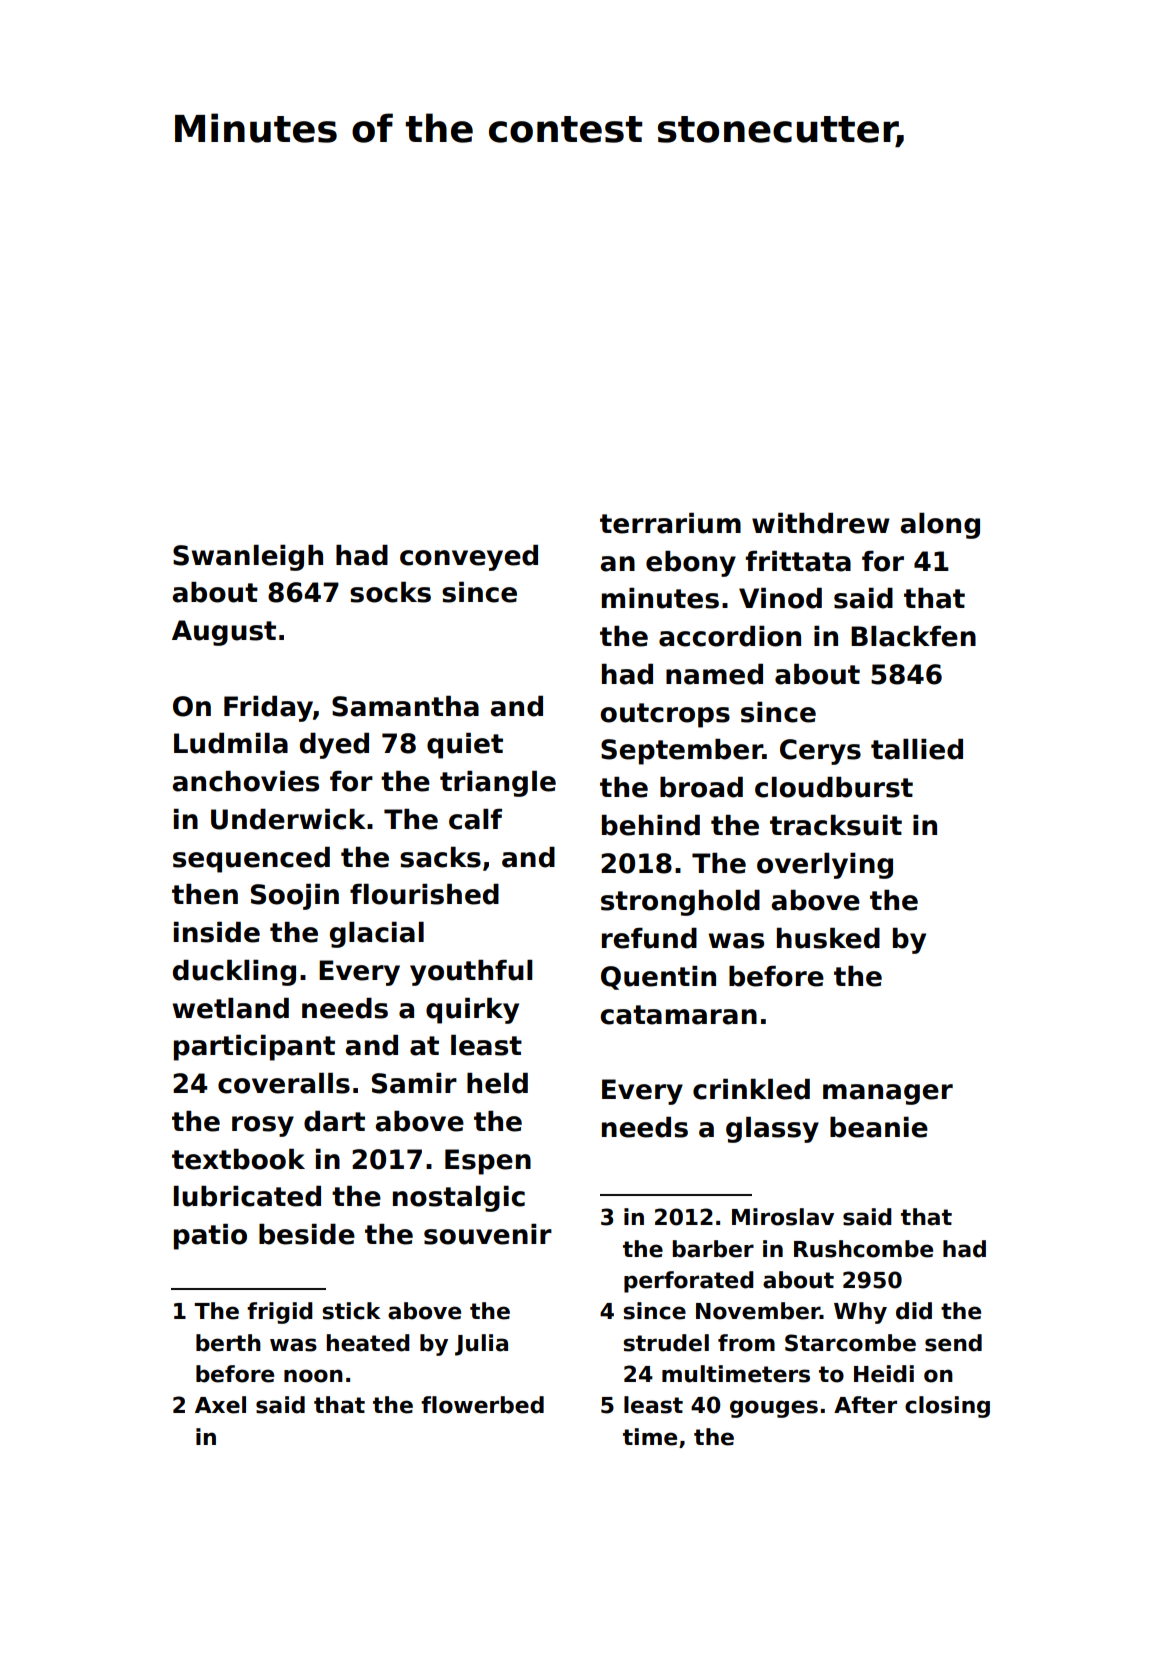 This screenshot has width=1165, height=1654. I want to click on berth, so click(228, 1343).
